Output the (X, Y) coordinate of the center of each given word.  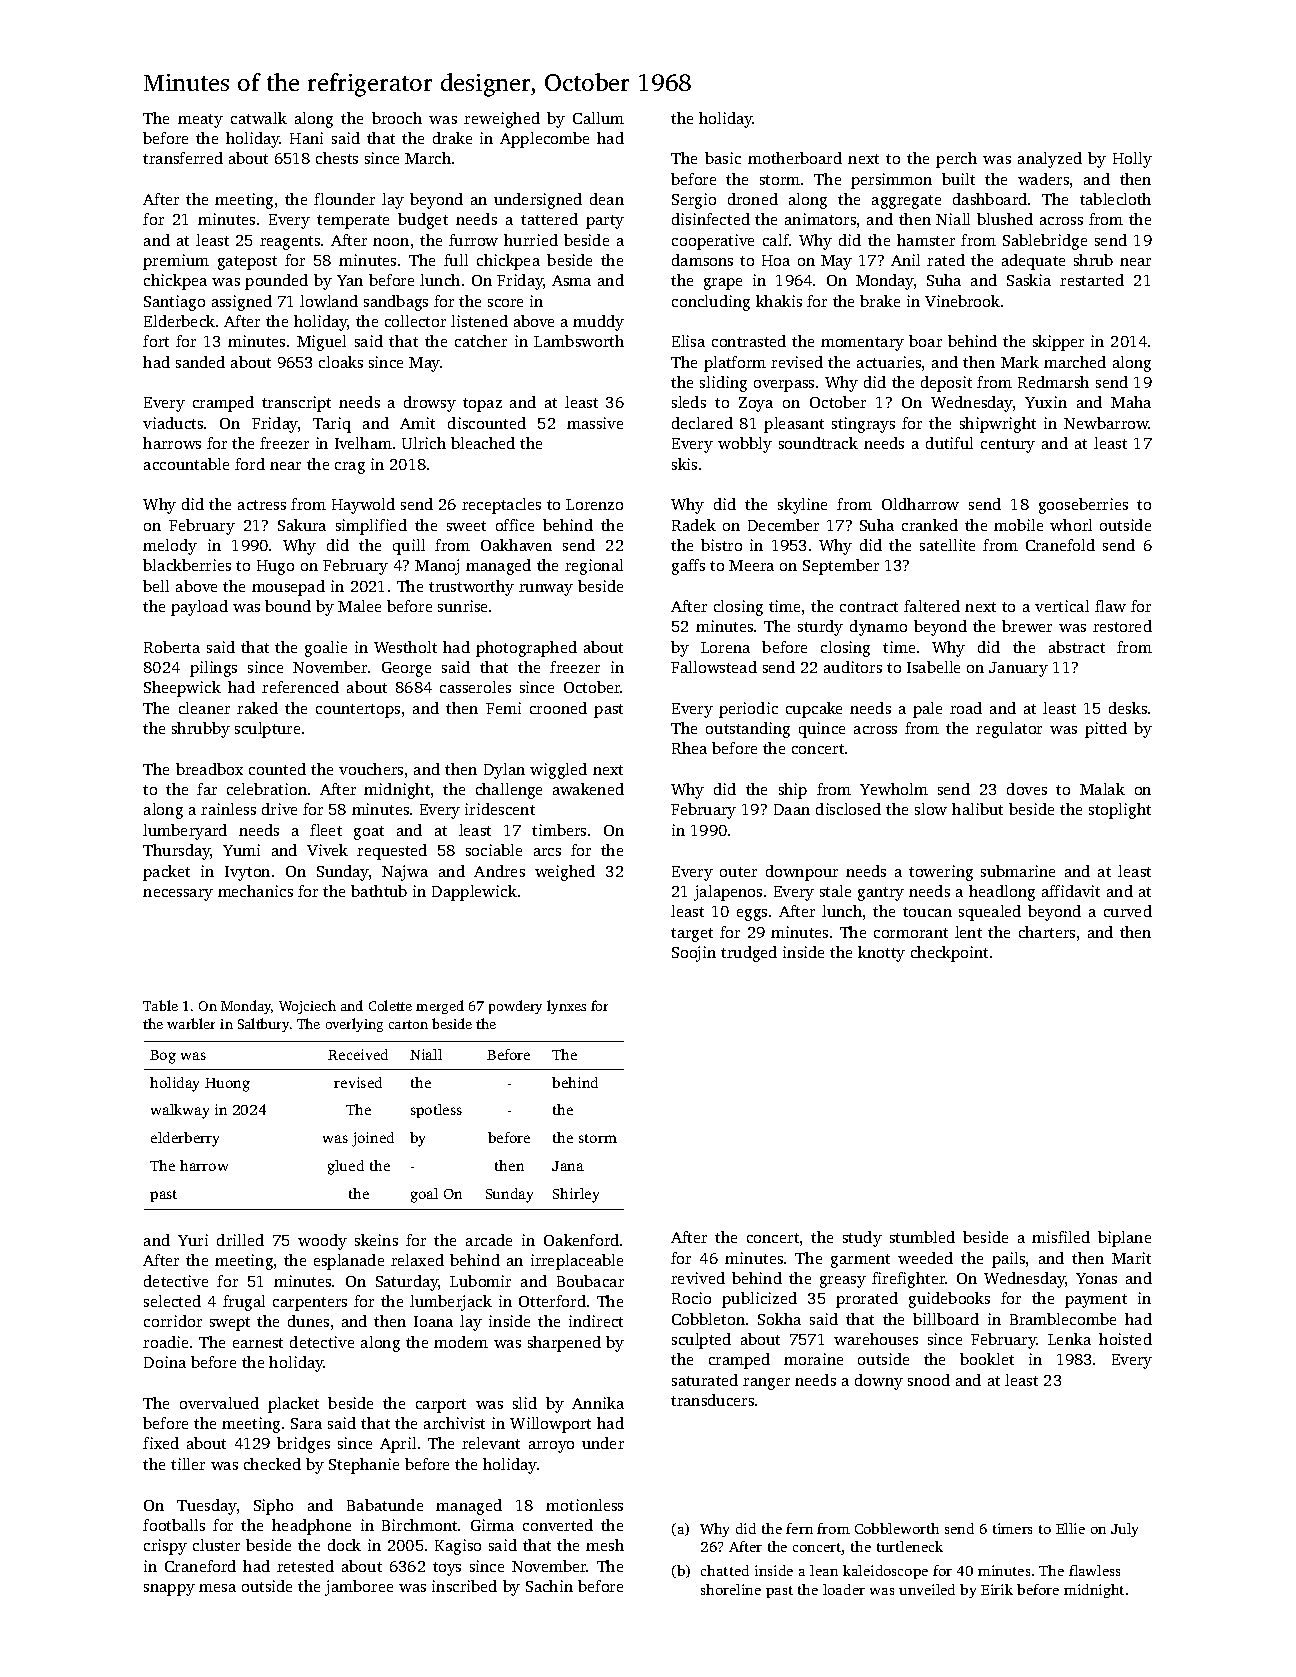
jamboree (359, 1588)
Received (358, 1054)
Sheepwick (182, 689)
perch (956, 160)
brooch (397, 118)
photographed (526, 649)
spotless (436, 1111)
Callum (598, 118)
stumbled (922, 1237)
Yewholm (894, 789)
